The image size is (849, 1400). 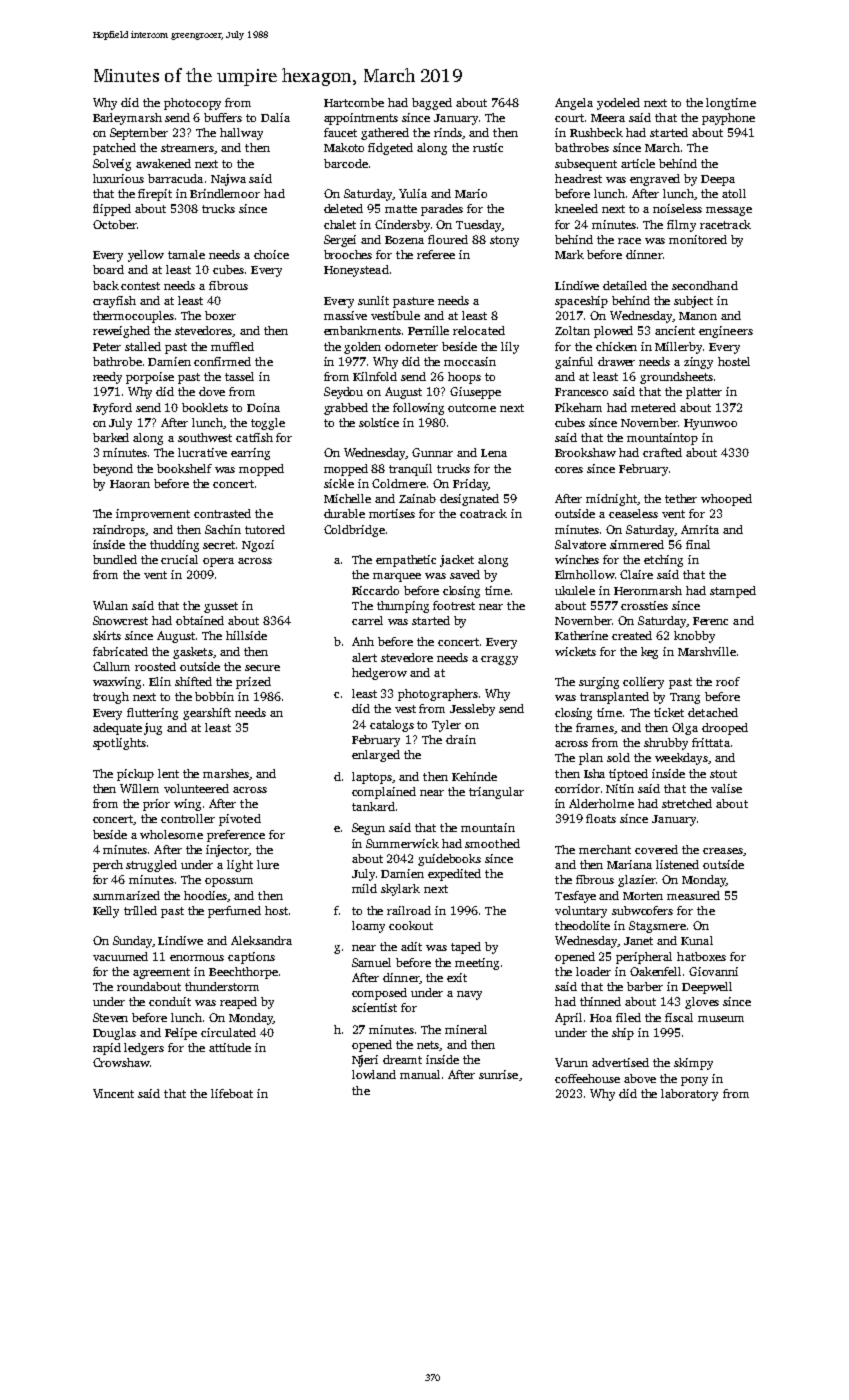 I want to click on grabbed, so click(x=346, y=409).
